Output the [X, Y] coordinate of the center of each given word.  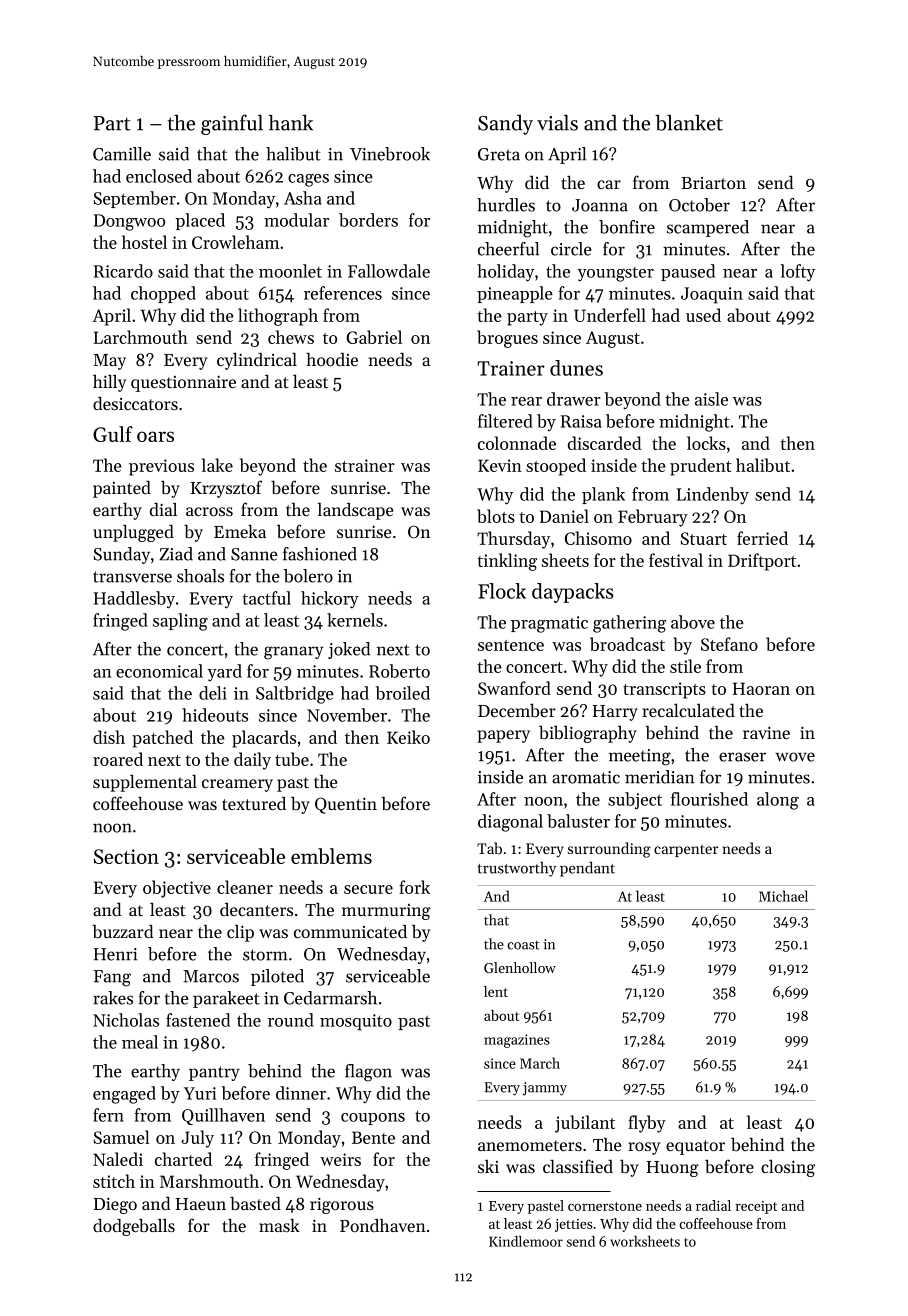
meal [140, 1042]
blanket [689, 123]
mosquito [356, 1022]
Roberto [399, 671]
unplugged [133, 533]
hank [291, 123]
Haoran [761, 688]
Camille [122, 154]
